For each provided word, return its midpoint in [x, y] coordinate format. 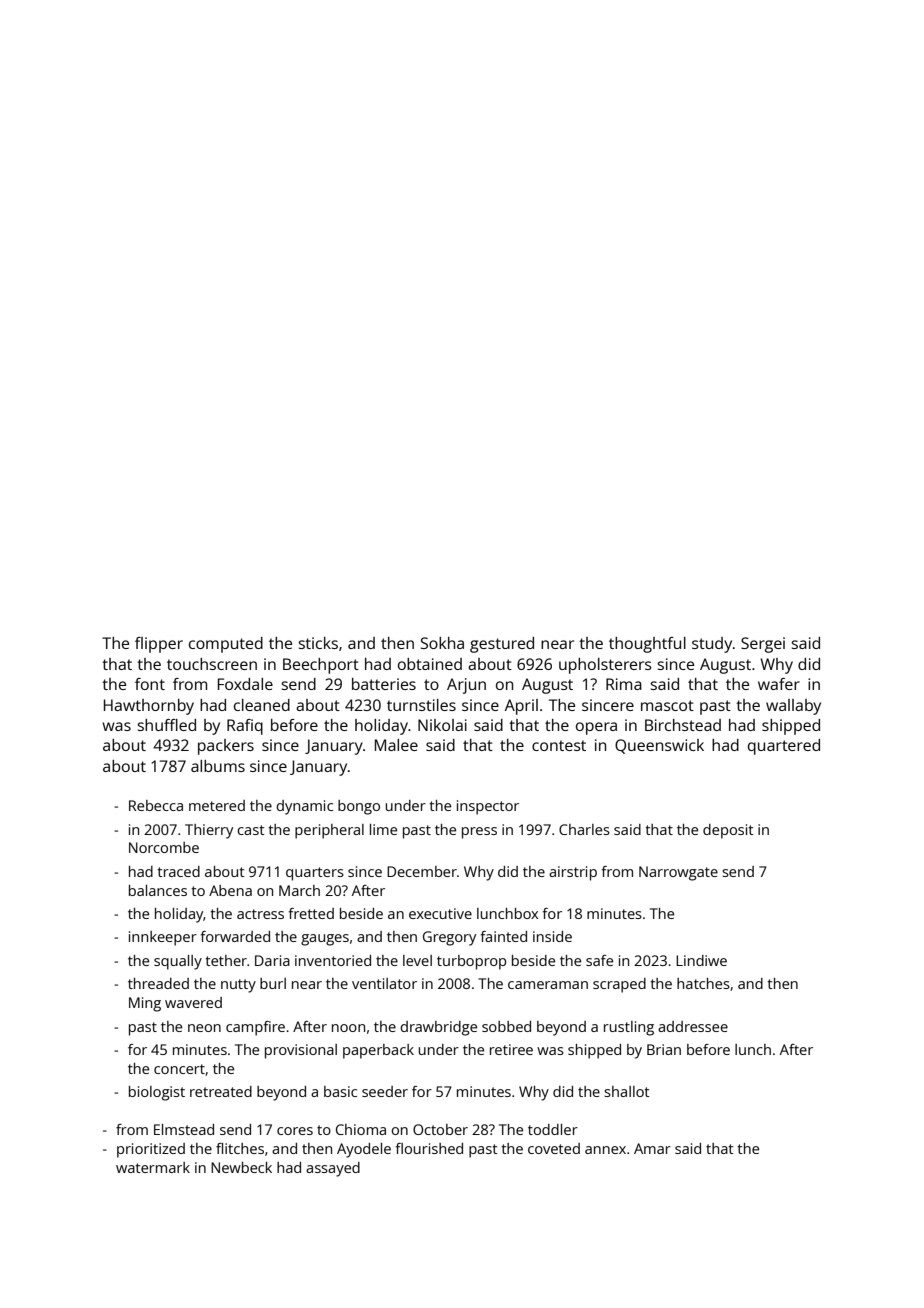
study [712, 645]
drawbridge [438, 1028]
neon [204, 1028]
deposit [728, 831]
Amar [652, 1148]
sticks [318, 643]
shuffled [166, 725]
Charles [584, 829]
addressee [693, 1026]
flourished [429, 1148]
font [150, 684]
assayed [333, 1169]
